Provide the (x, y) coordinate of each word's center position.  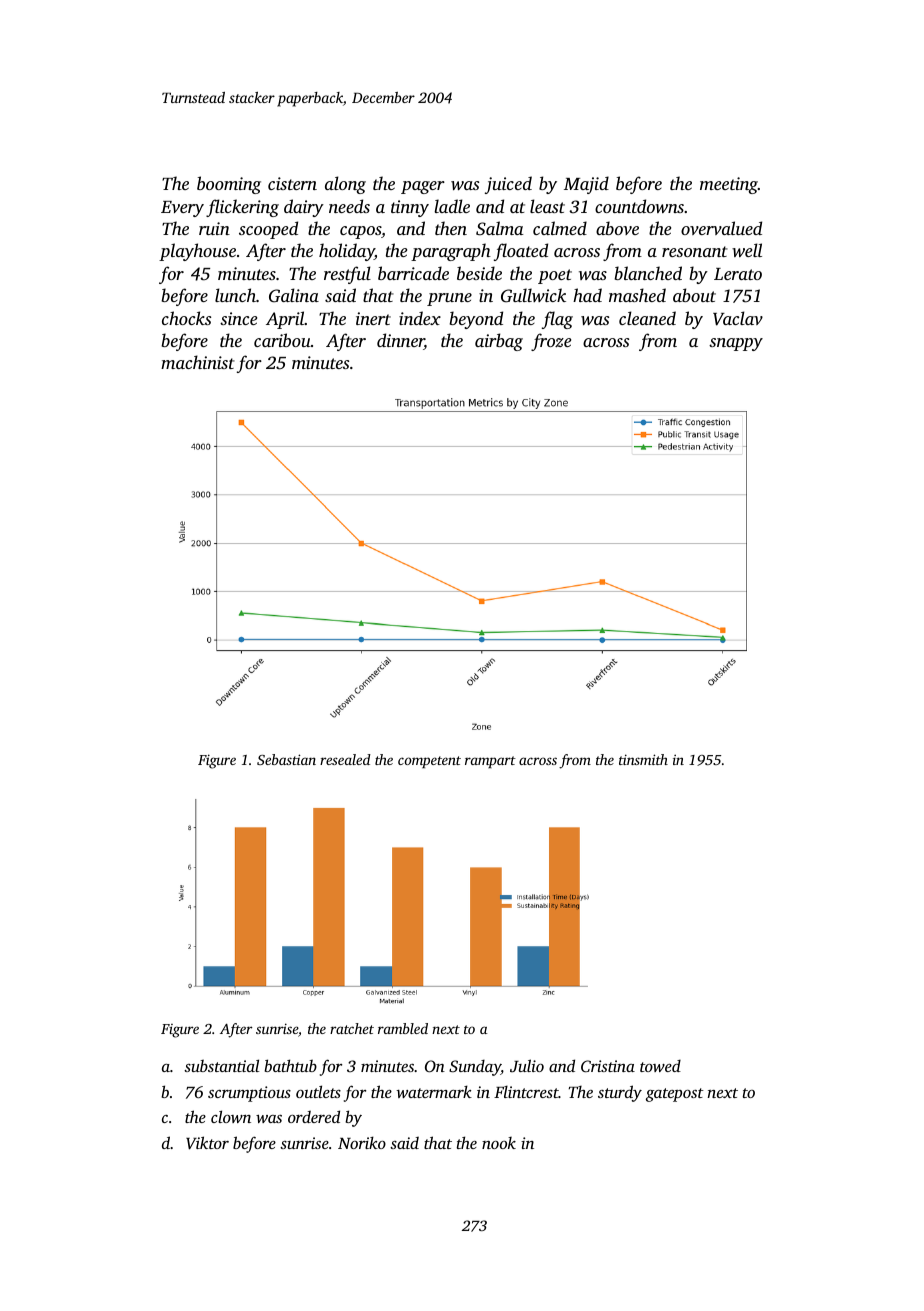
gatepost (675, 1095)
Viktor (207, 1143)
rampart (490, 762)
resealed (345, 759)
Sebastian (286, 759)
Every (182, 209)
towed (660, 1066)
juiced (508, 185)
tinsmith (643, 759)
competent (429, 762)
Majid (586, 185)
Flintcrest (526, 1092)
